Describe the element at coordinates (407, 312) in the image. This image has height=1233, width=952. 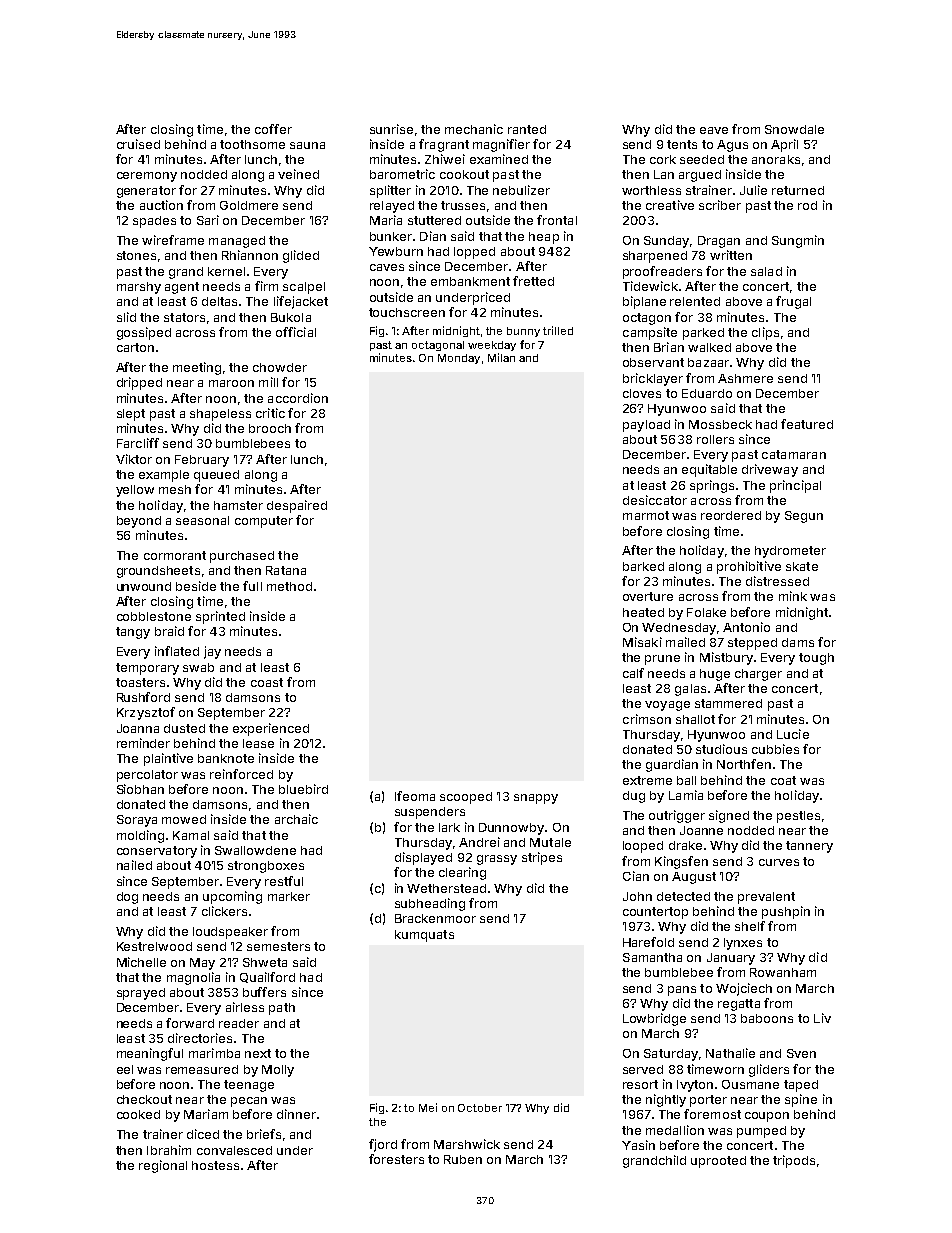
I see `touchscreen` at that location.
